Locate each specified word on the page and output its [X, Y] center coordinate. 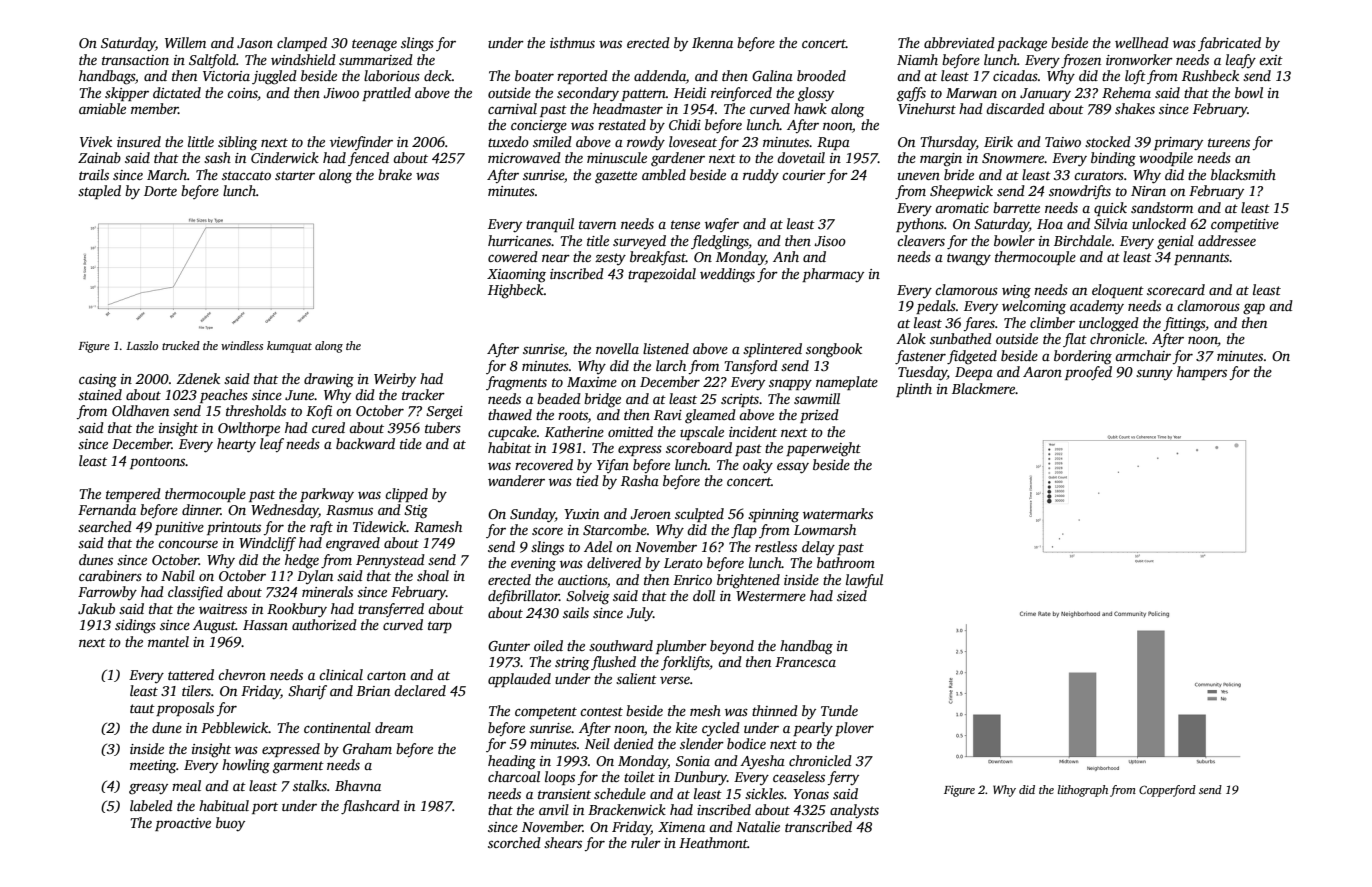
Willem [185, 42]
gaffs [911, 94]
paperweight [823, 449]
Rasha [640, 480]
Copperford [1167, 791]
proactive [183, 824]
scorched [514, 842]
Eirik [998, 141]
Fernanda [107, 509]
